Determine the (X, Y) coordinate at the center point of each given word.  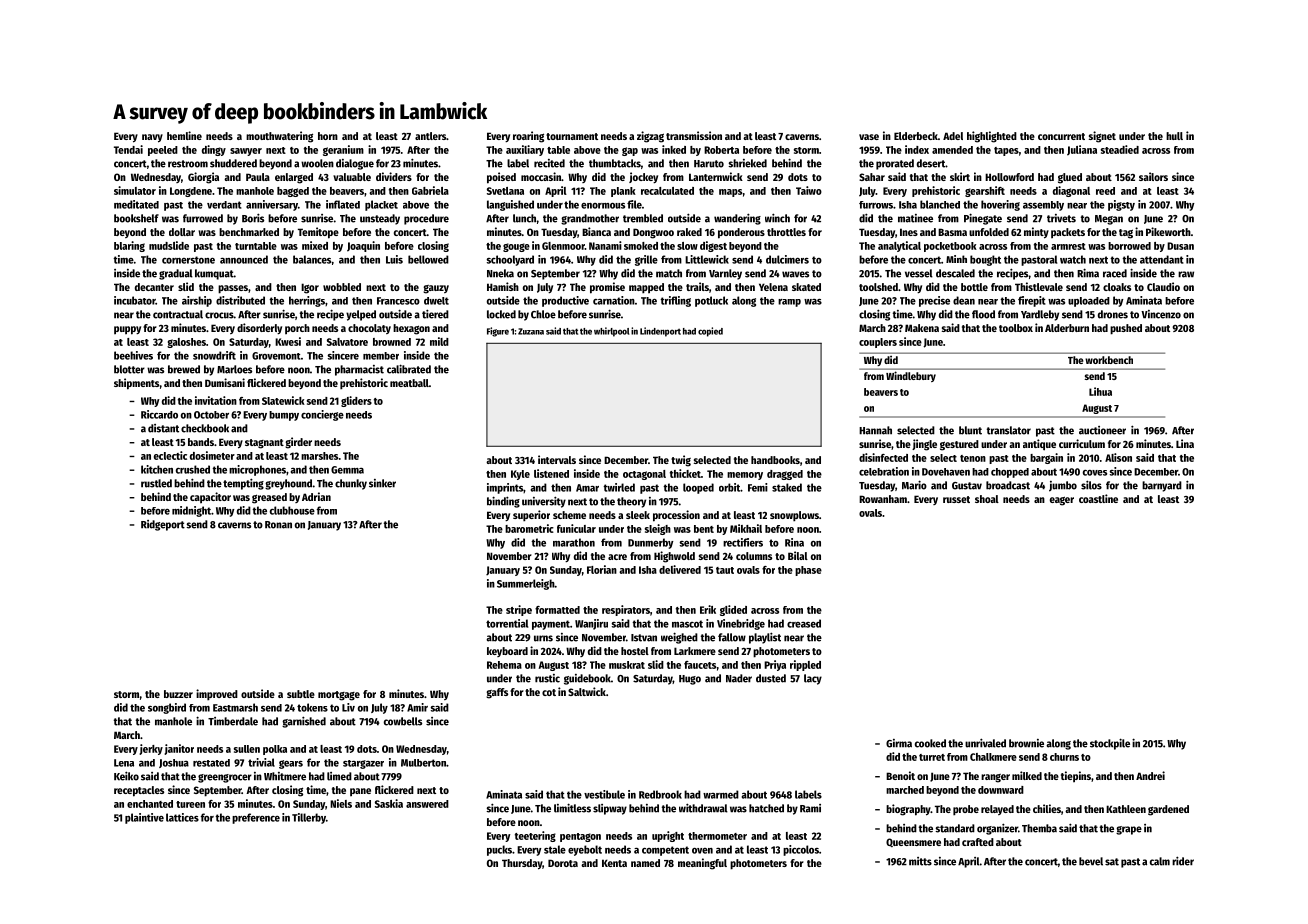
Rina (794, 542)
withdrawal (703, 808)
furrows (876, 205)
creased (804, 623)
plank (623, 192)
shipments (137, 384)
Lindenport (660, 332)
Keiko (126, 776)
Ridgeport (163, 525)
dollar (182, 232)
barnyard (1162, 486)
